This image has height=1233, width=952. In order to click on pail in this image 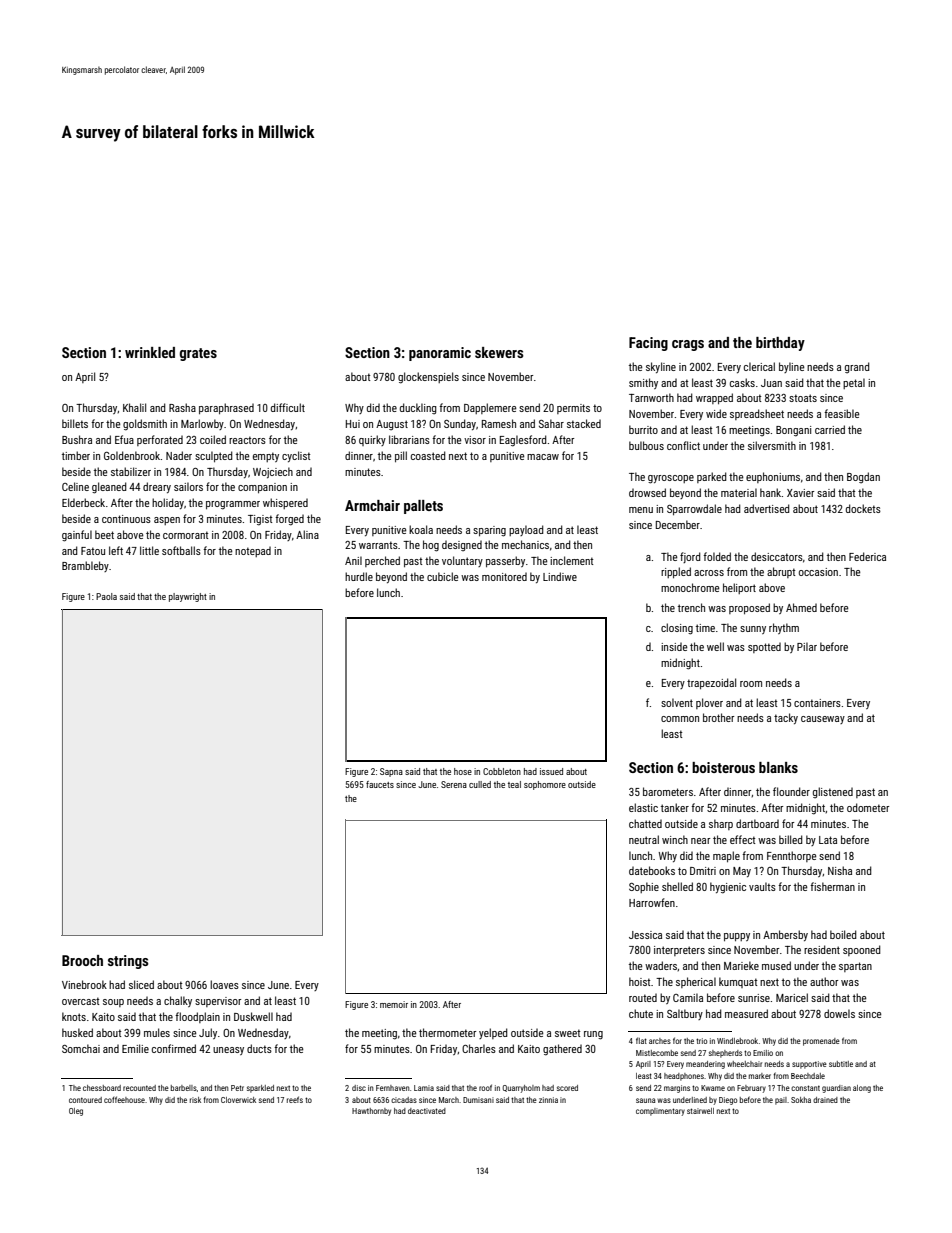, I will do `click(781, 1101)`.
